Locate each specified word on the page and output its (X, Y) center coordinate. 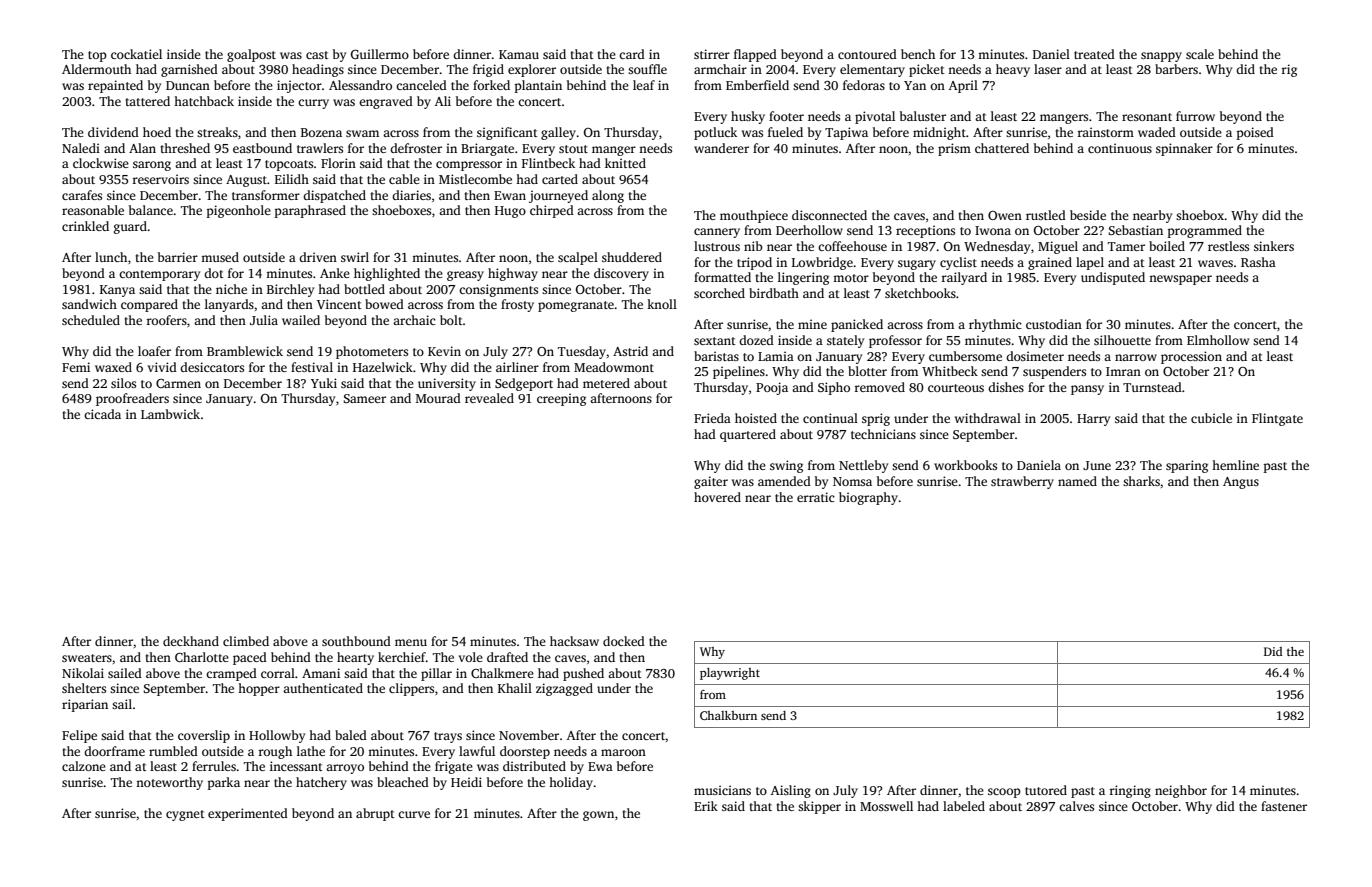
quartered (748, 435)
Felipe (79, 736)
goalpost (251, 55)
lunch (111, 257)
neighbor (1181, 791)
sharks (1141, 481)
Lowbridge (822, 263)
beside (1088, 215)
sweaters (87, 658)
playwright (730, 674)
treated (1094, 54)
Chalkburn (728, 715)
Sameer (364, 398)
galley (558, 133)
